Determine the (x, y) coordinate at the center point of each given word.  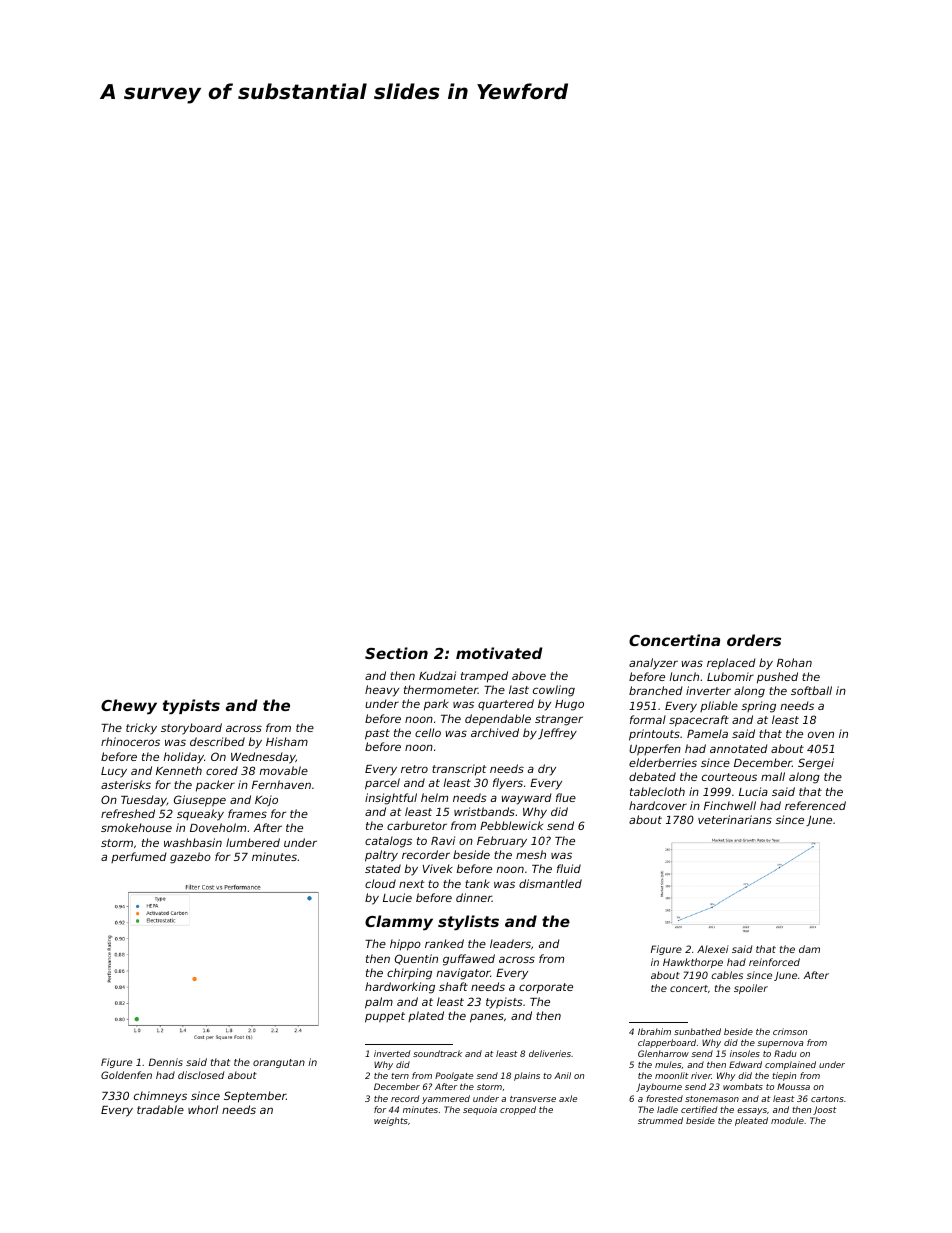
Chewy (129, 707)
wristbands (484, 811)
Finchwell (730, 805)
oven (821, 734)
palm (379, 1003)
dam (809, 949)
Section (396, 653)
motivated (499, 653)
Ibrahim (654, 1031)
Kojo (266, 800)
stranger (559, 720)
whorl (203, 1109)
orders (754, 640)
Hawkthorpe (693, 963)
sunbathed (697, 1031)
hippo (405, 945)
